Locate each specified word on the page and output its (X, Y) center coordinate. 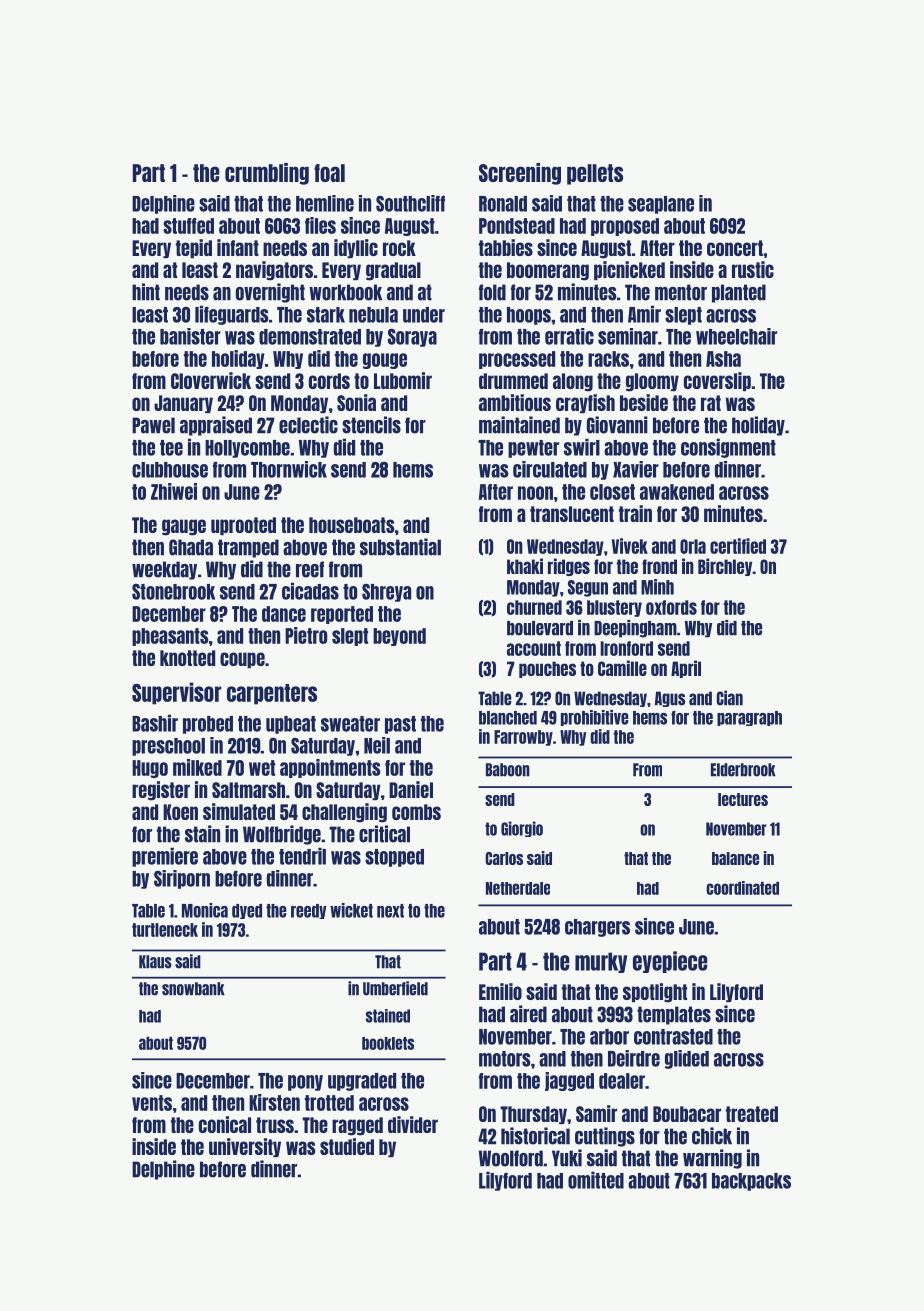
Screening (520, 174)
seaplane (661, 205)
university (245, 1147)
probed (208, 725)
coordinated (742, 888)
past (400, 725)
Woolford (511, 1158)
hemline (325, 203)
